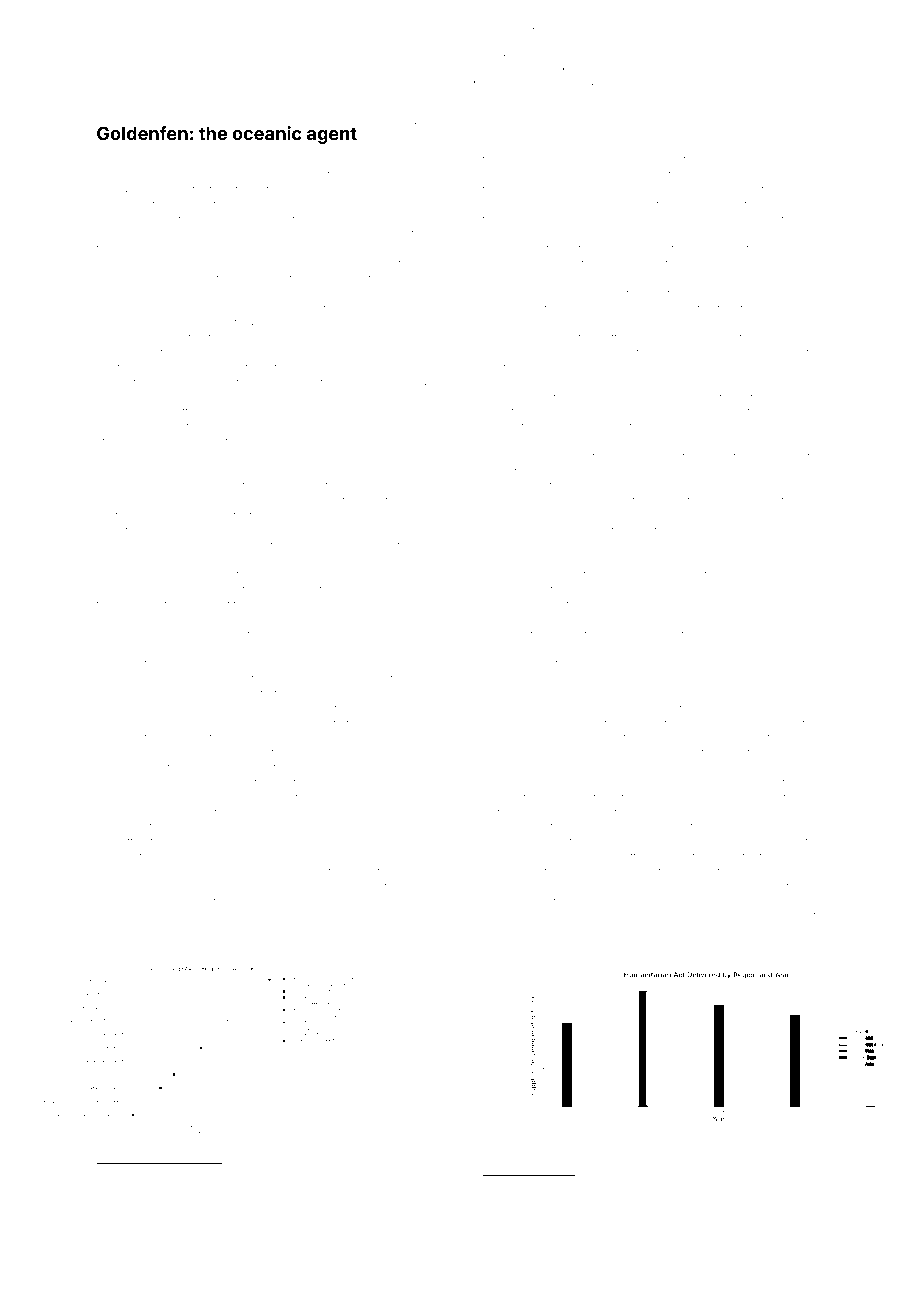 Image resolution: width=924 pixels, height=1314 pixels. Describe the element at coordinates (504, 916) in the page. I see `citations` at that location.
